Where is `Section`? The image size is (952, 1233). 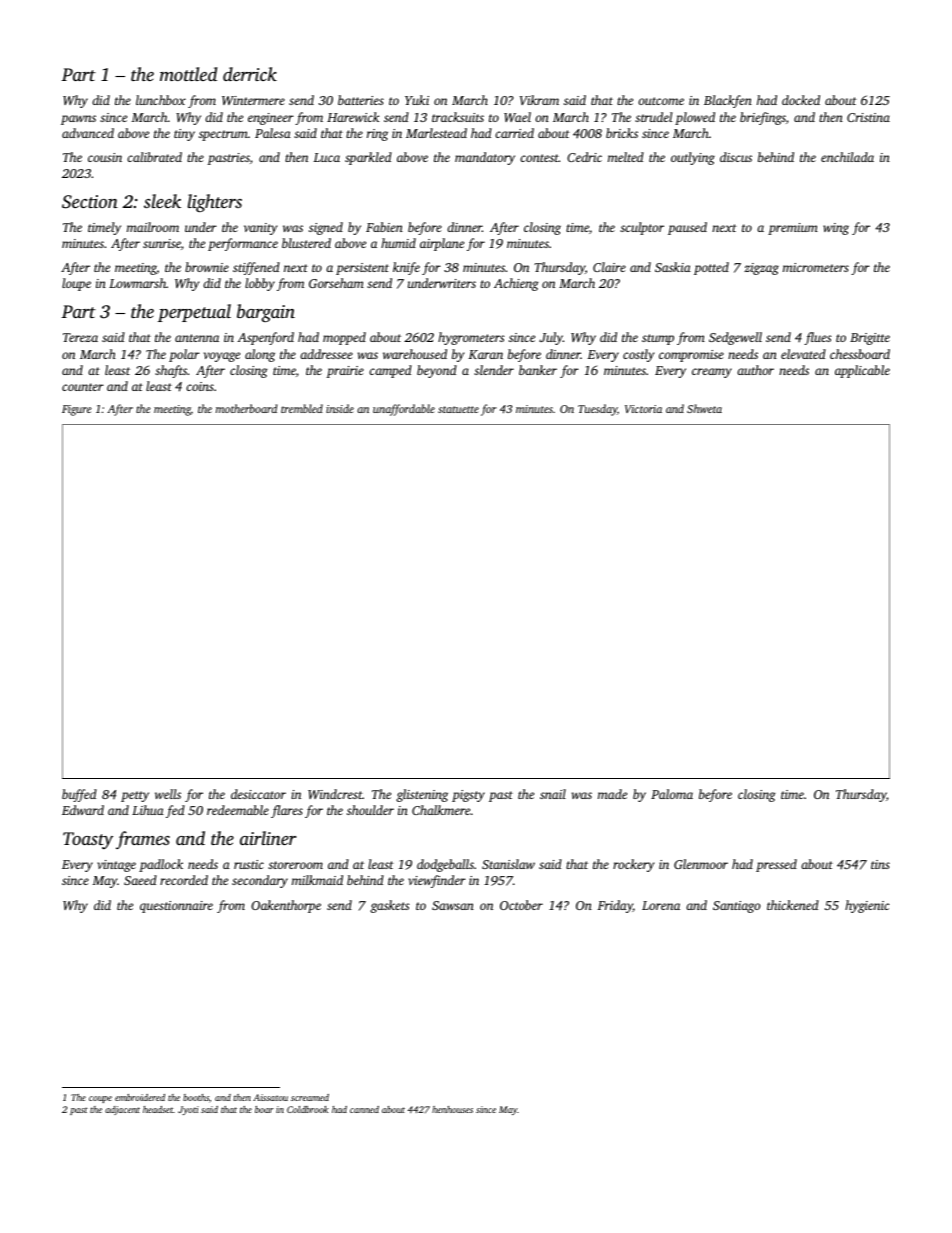 Section is located at coordinates (90, 202).
